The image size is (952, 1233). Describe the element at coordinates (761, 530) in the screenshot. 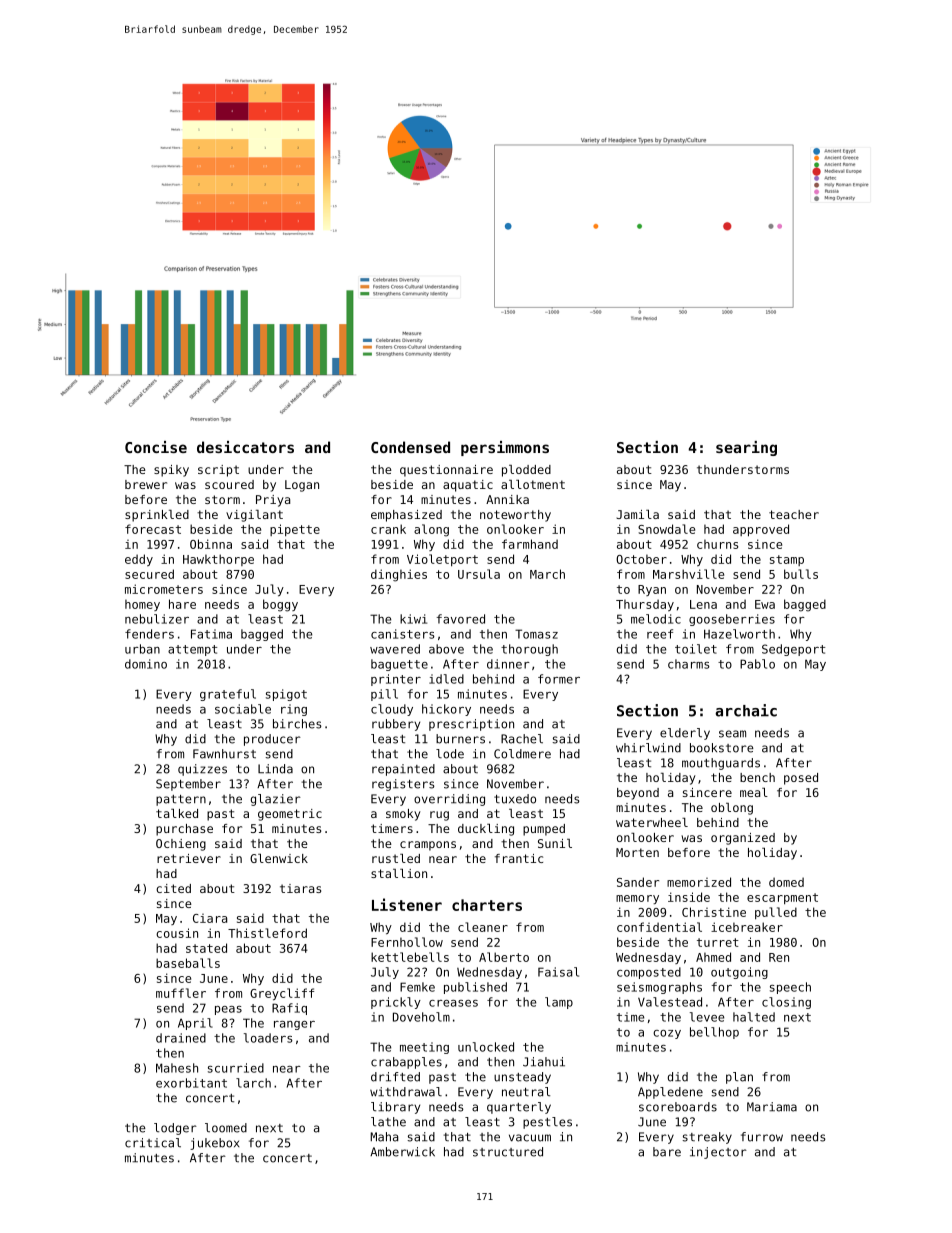

I see `approved` at that location.
